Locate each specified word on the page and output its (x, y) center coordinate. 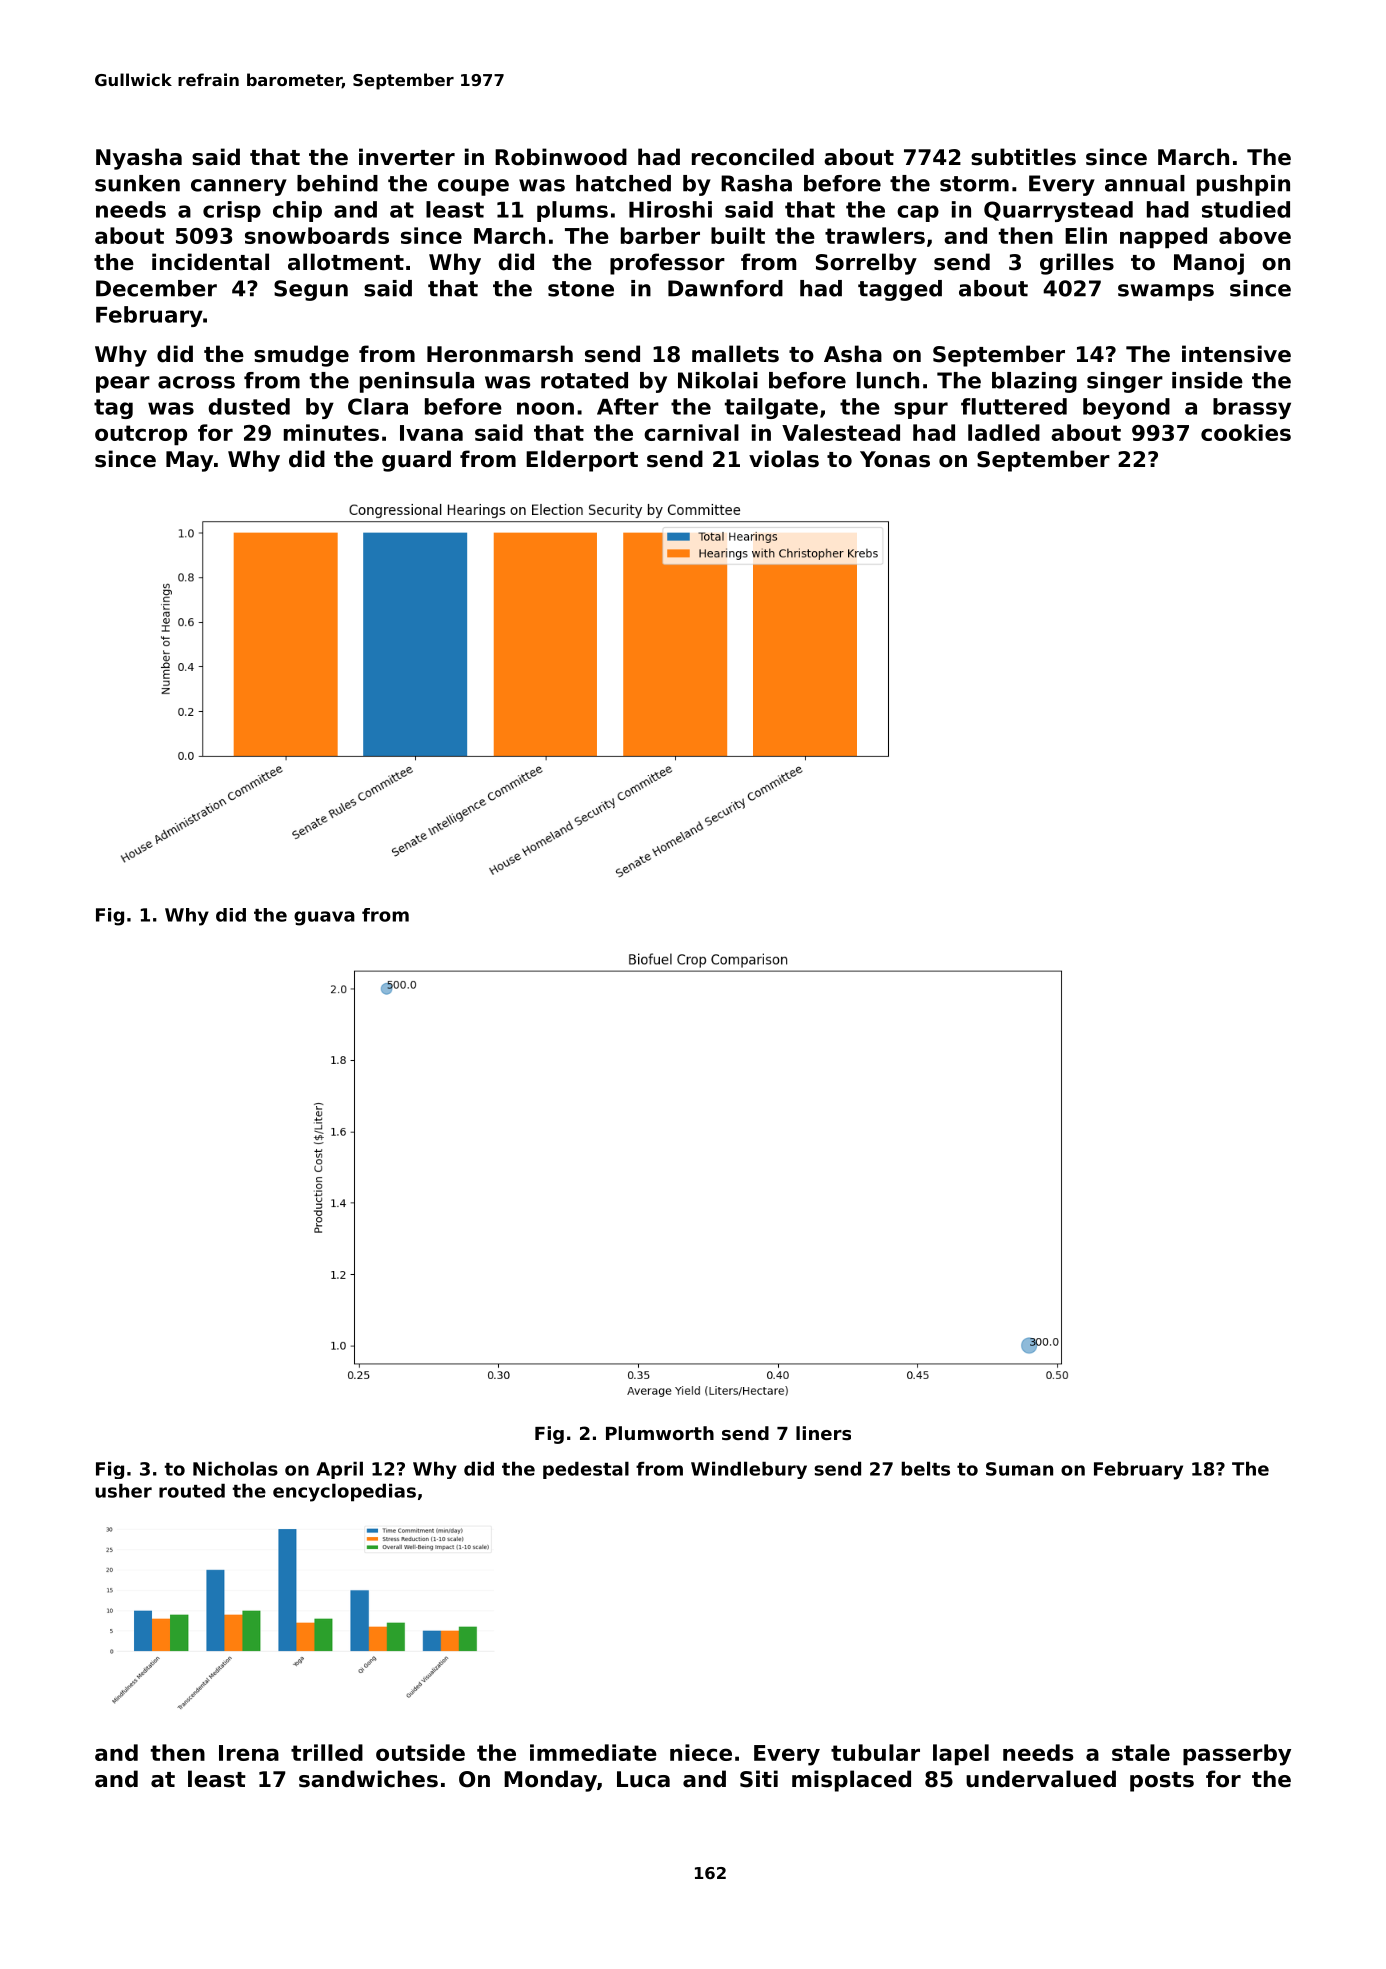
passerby (1237, 1755)
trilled (327, 1752)
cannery (239, 187)
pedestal (586, 1470)
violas (784, 459)
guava (324, 918)
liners (823, 1433)
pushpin (1243, 185)
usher (123, 1490)
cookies (1246, 432)
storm (974, 184)
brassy (1252, 408)
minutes (331, 432)
